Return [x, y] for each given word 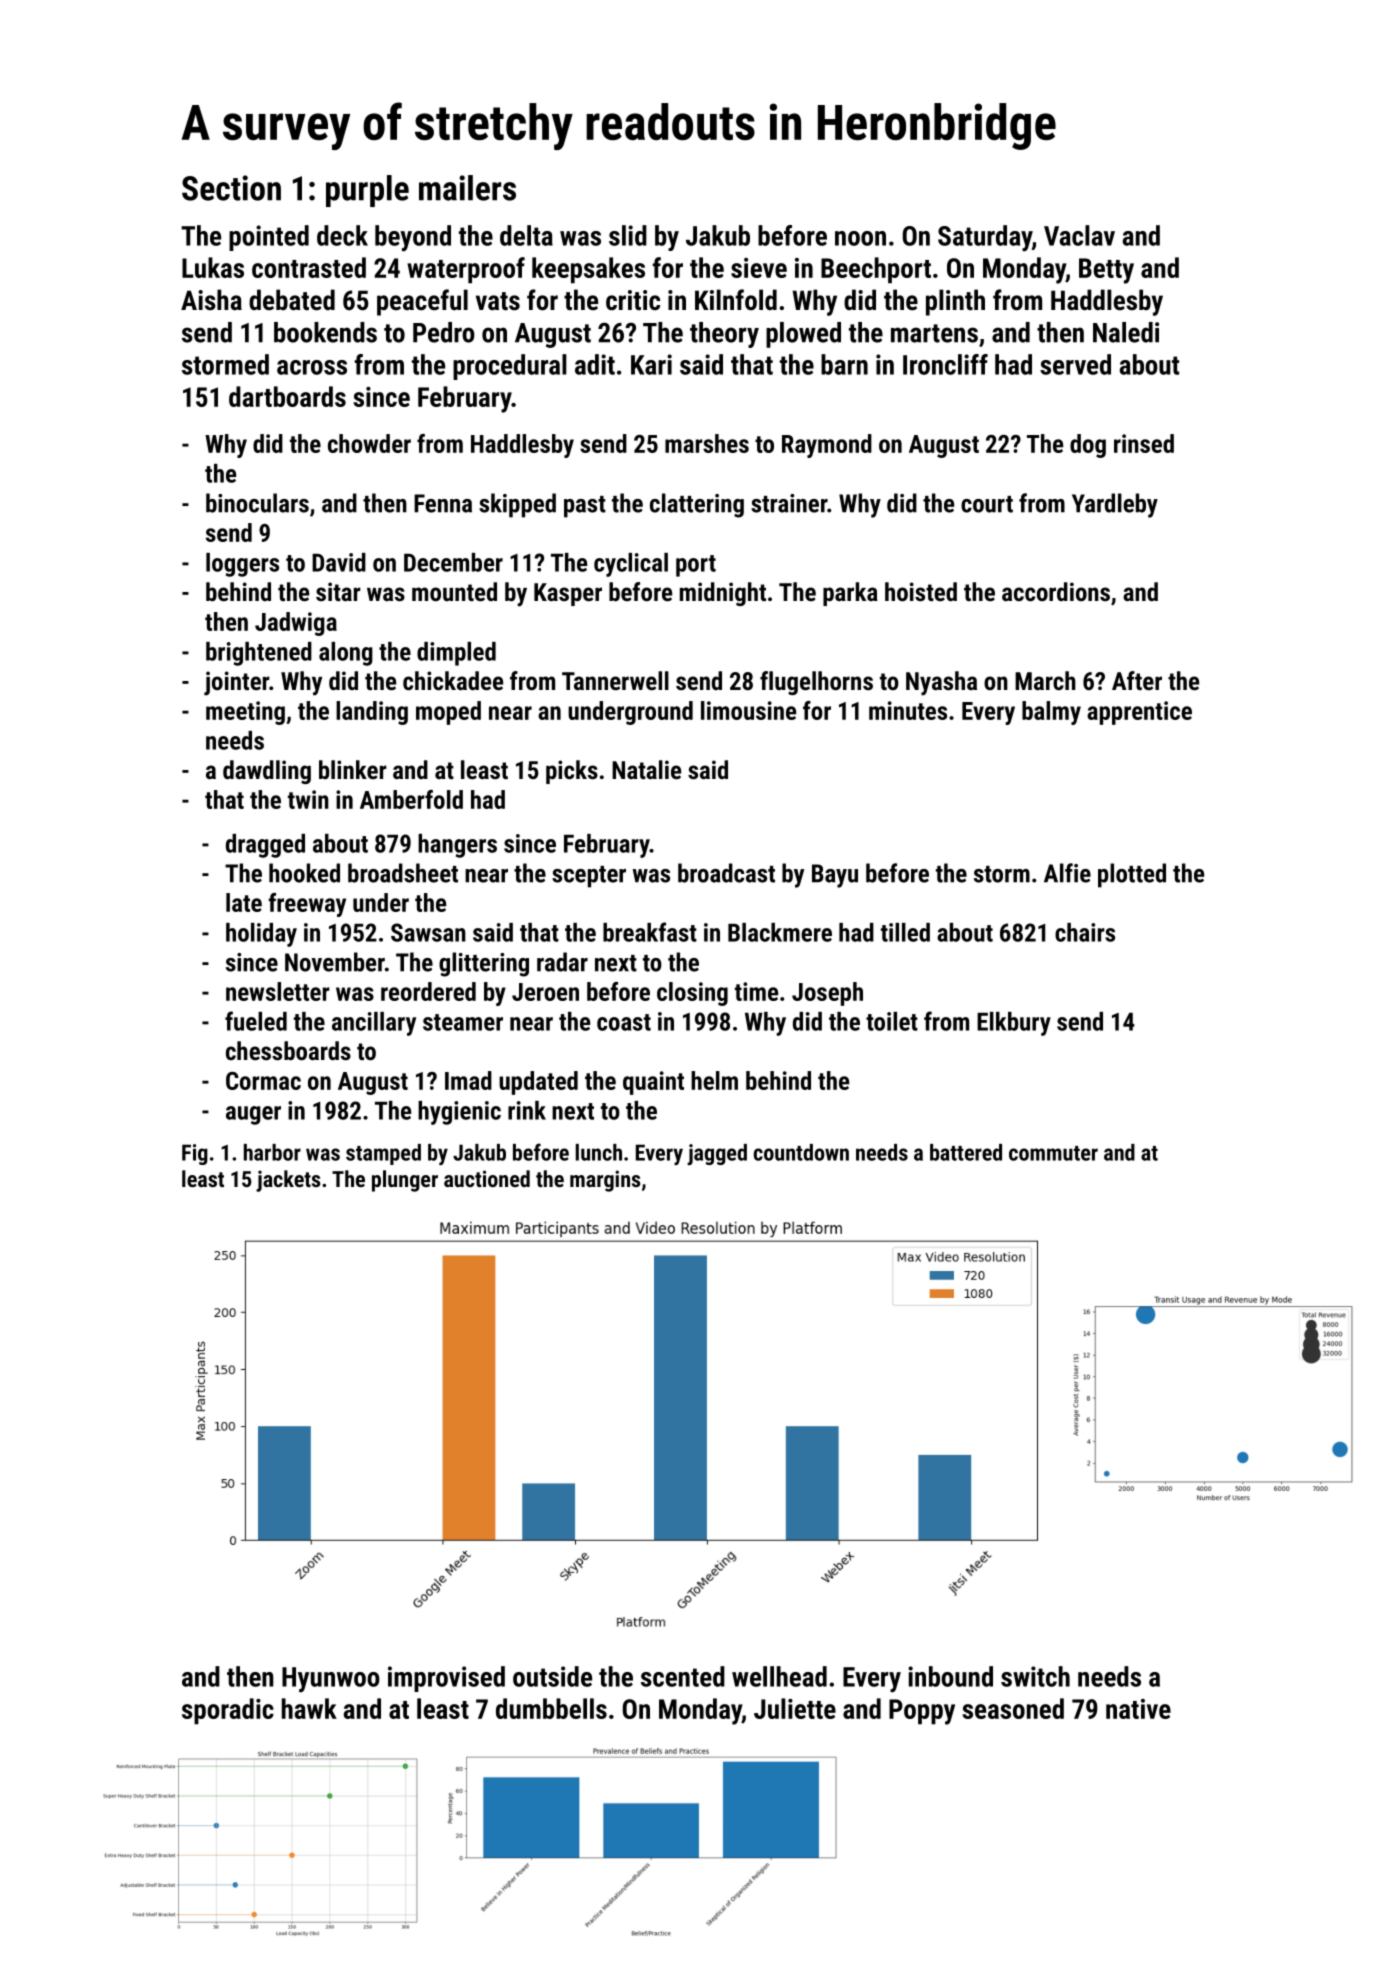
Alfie [1067, 873]
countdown [801, 1152]
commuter [1053, 1153]
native [1138, 1709]
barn [844, 364]
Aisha [211, 300]
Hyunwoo [331, 1680]
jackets [288, 1181]
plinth [955, 302]
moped [448, 713]
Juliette [795, 1708]
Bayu [835, 876]
